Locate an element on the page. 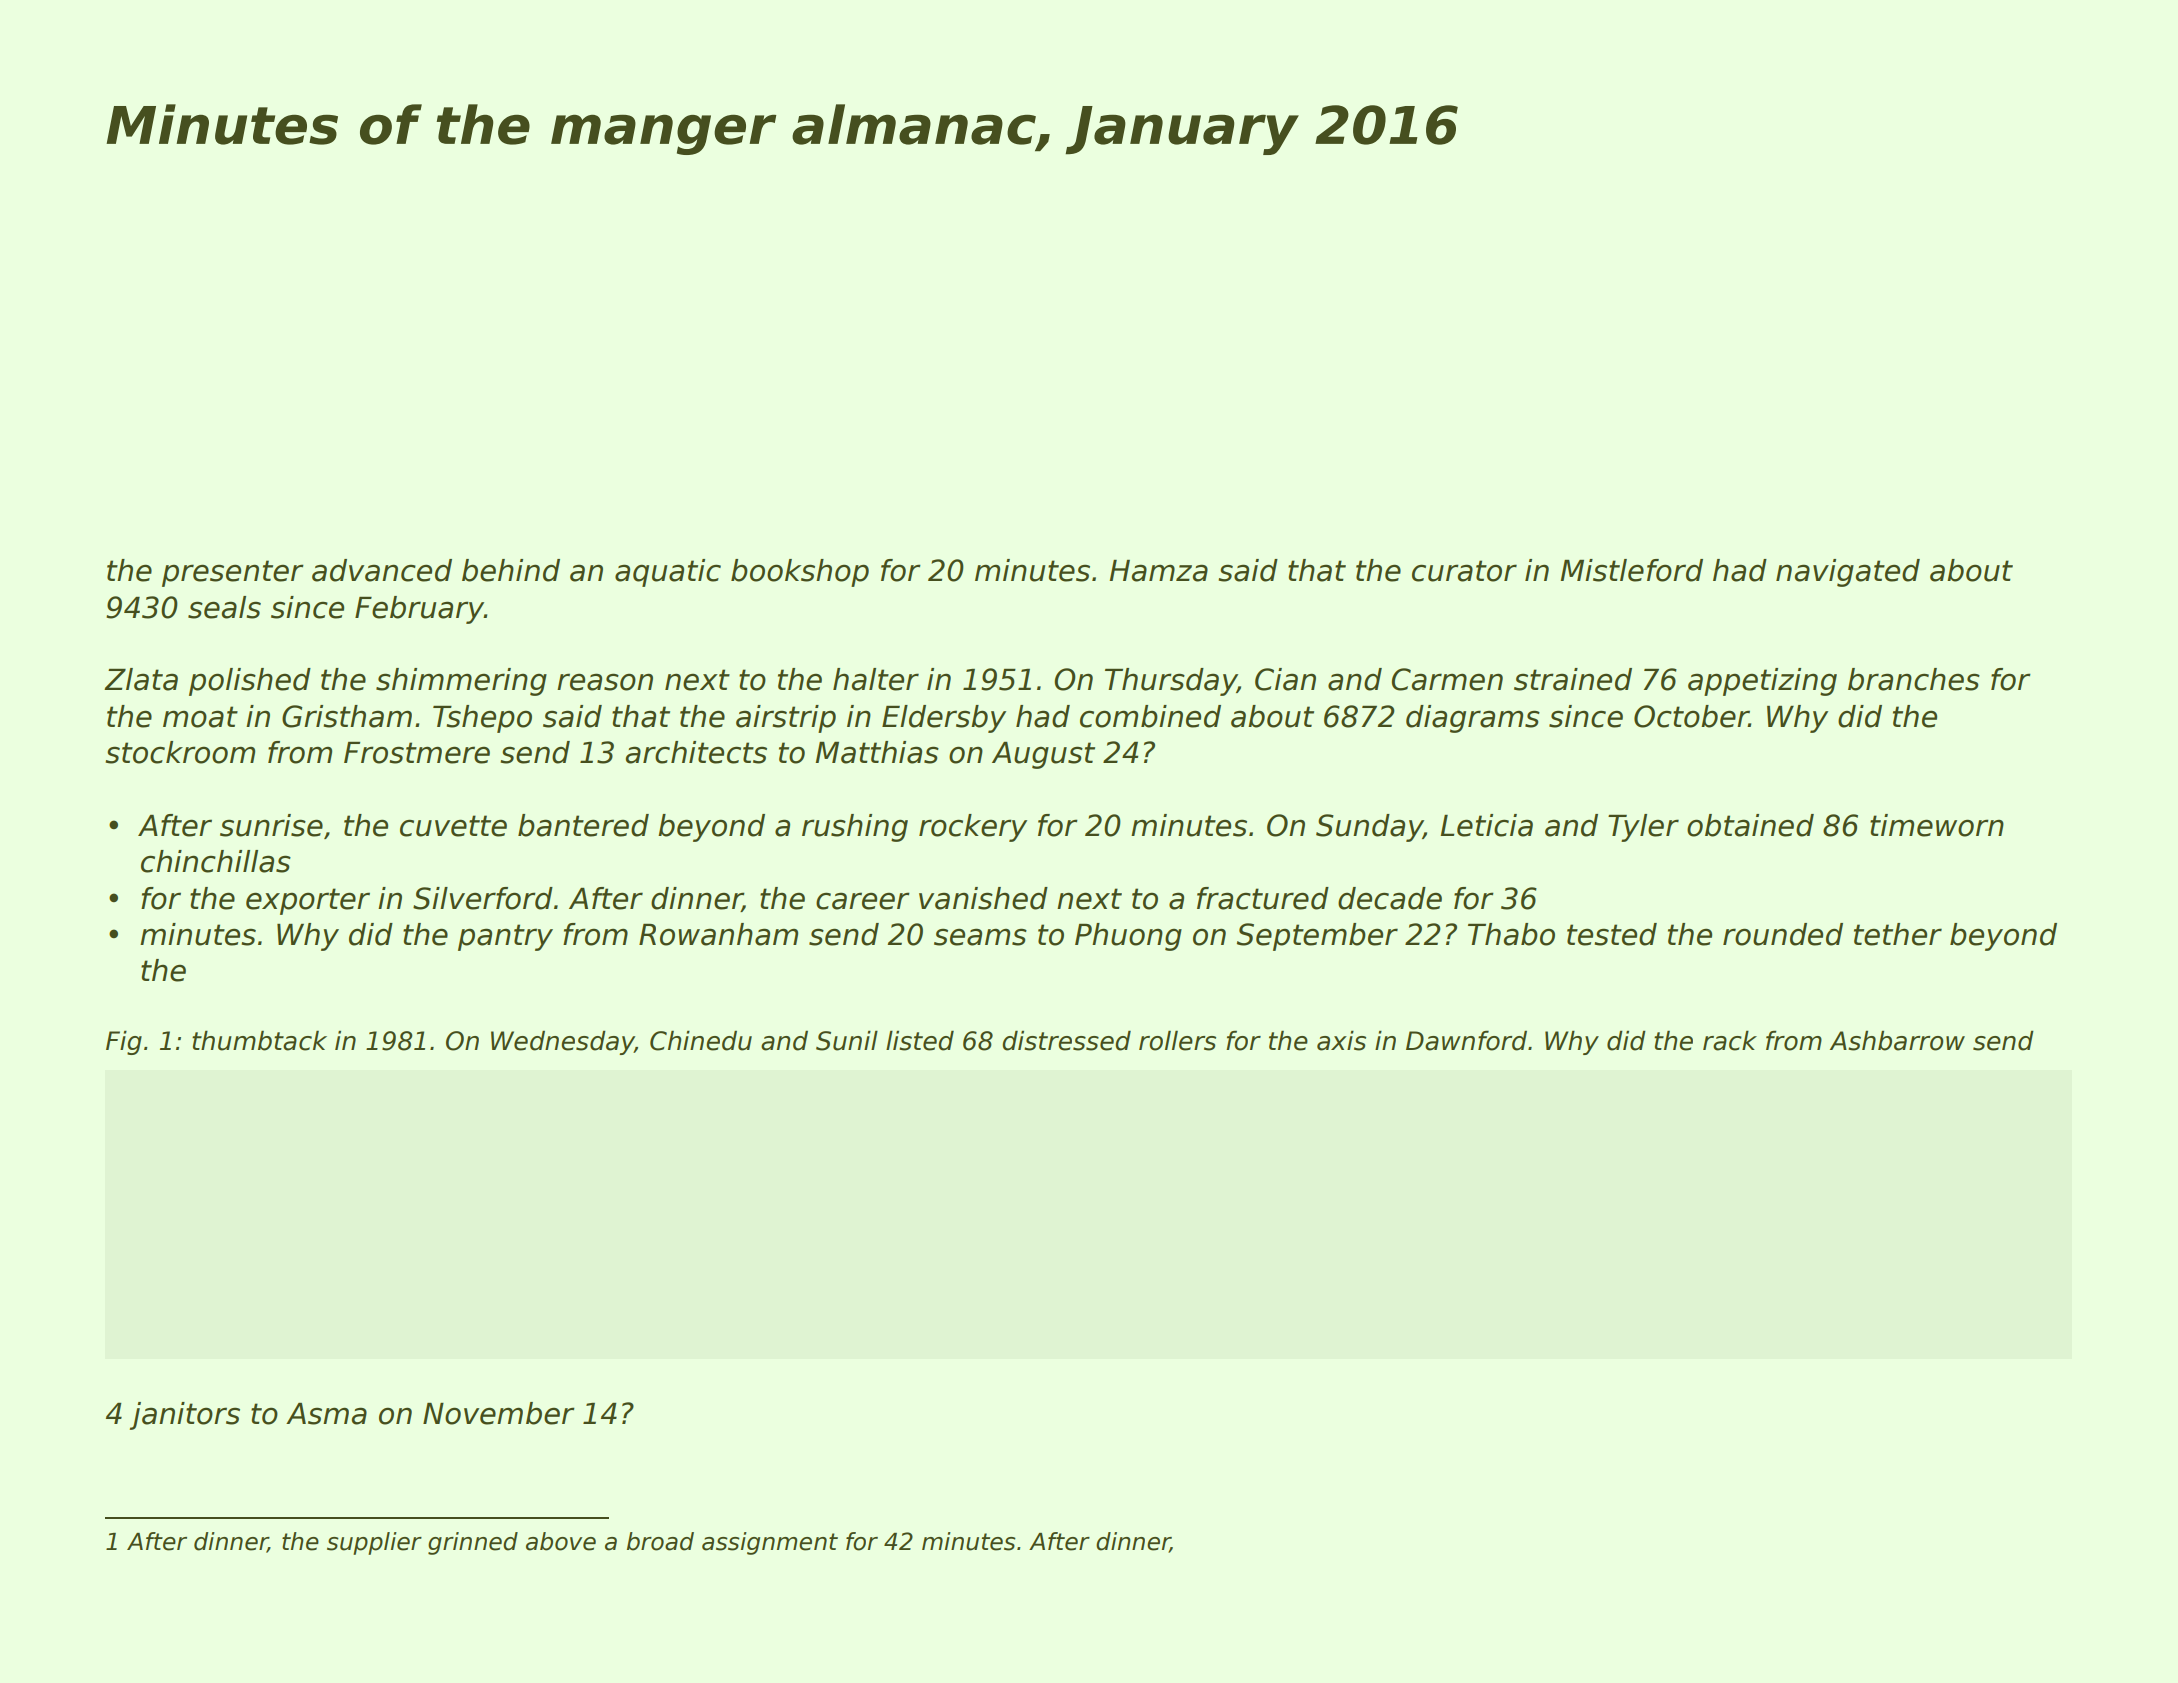 Image resolution: width=2178 pixels, height=1683 pixels. Fig is located at coordinates (124, 1042).
